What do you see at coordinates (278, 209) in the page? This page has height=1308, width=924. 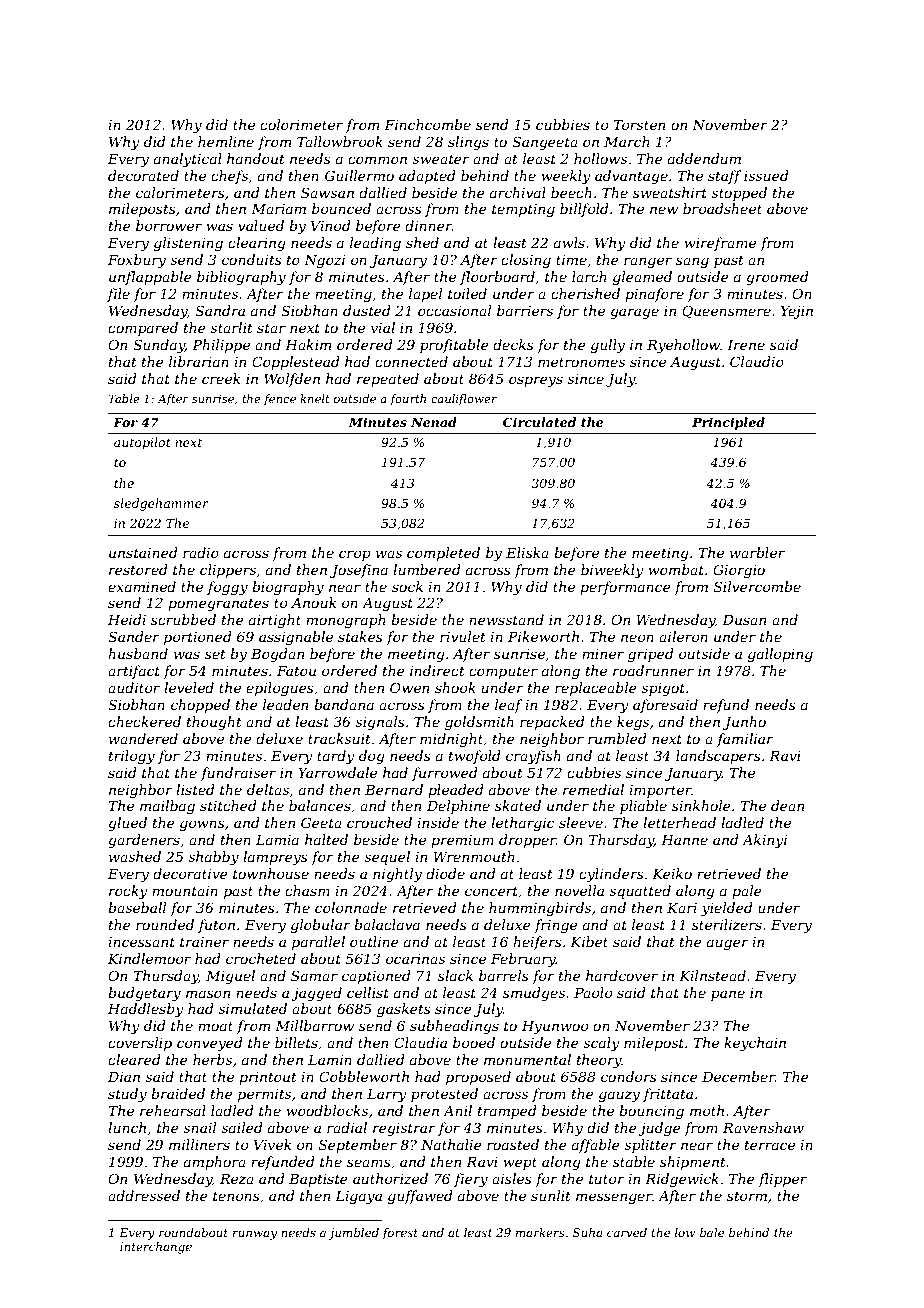 I see `Mariam` at bounding box center [278, 209].
